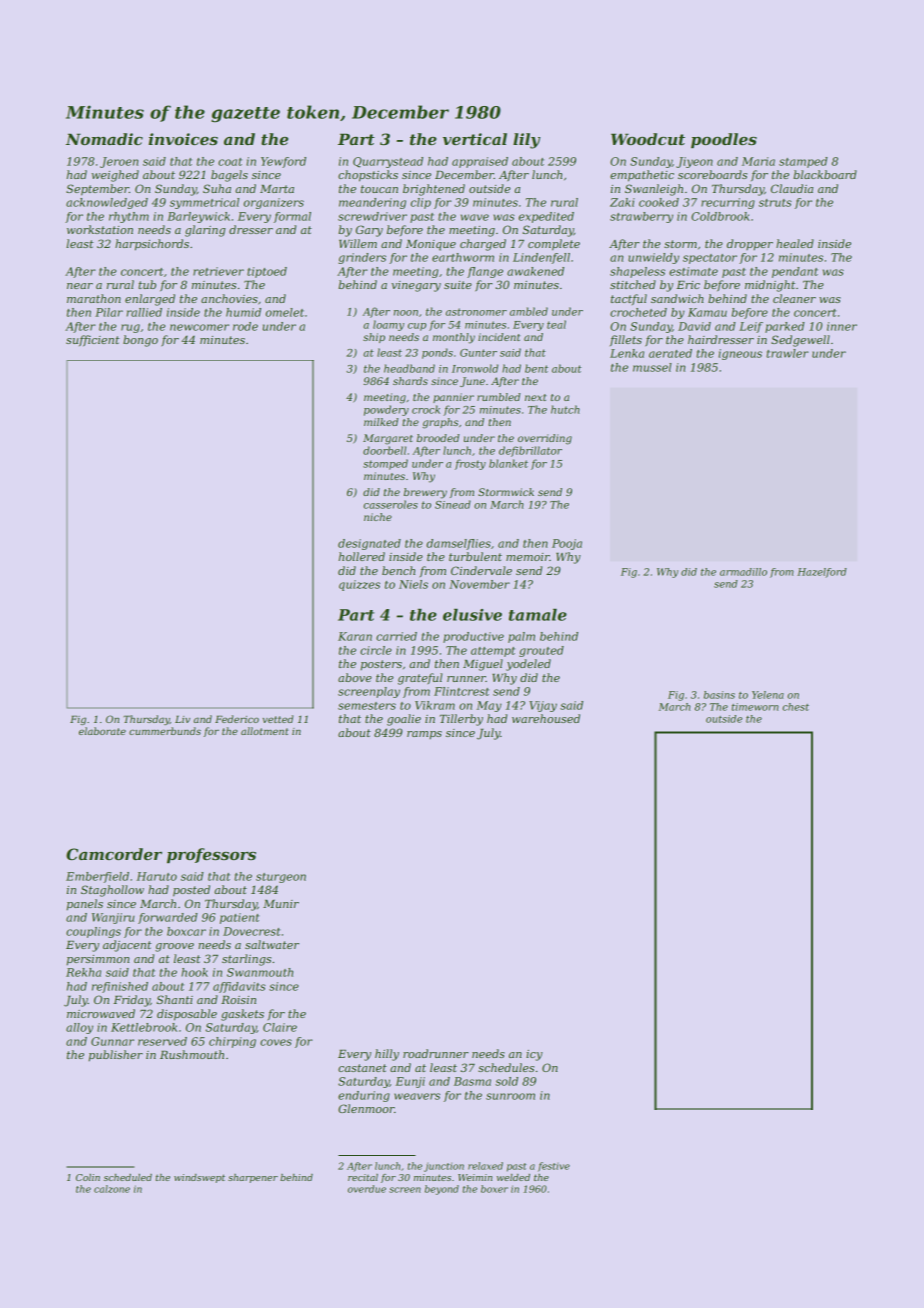 The width and height of the image is (924, 1308). What do you see at coordinates (442, 1190) in the image?
I see `beyond` at bounding box center [442, 1190].
